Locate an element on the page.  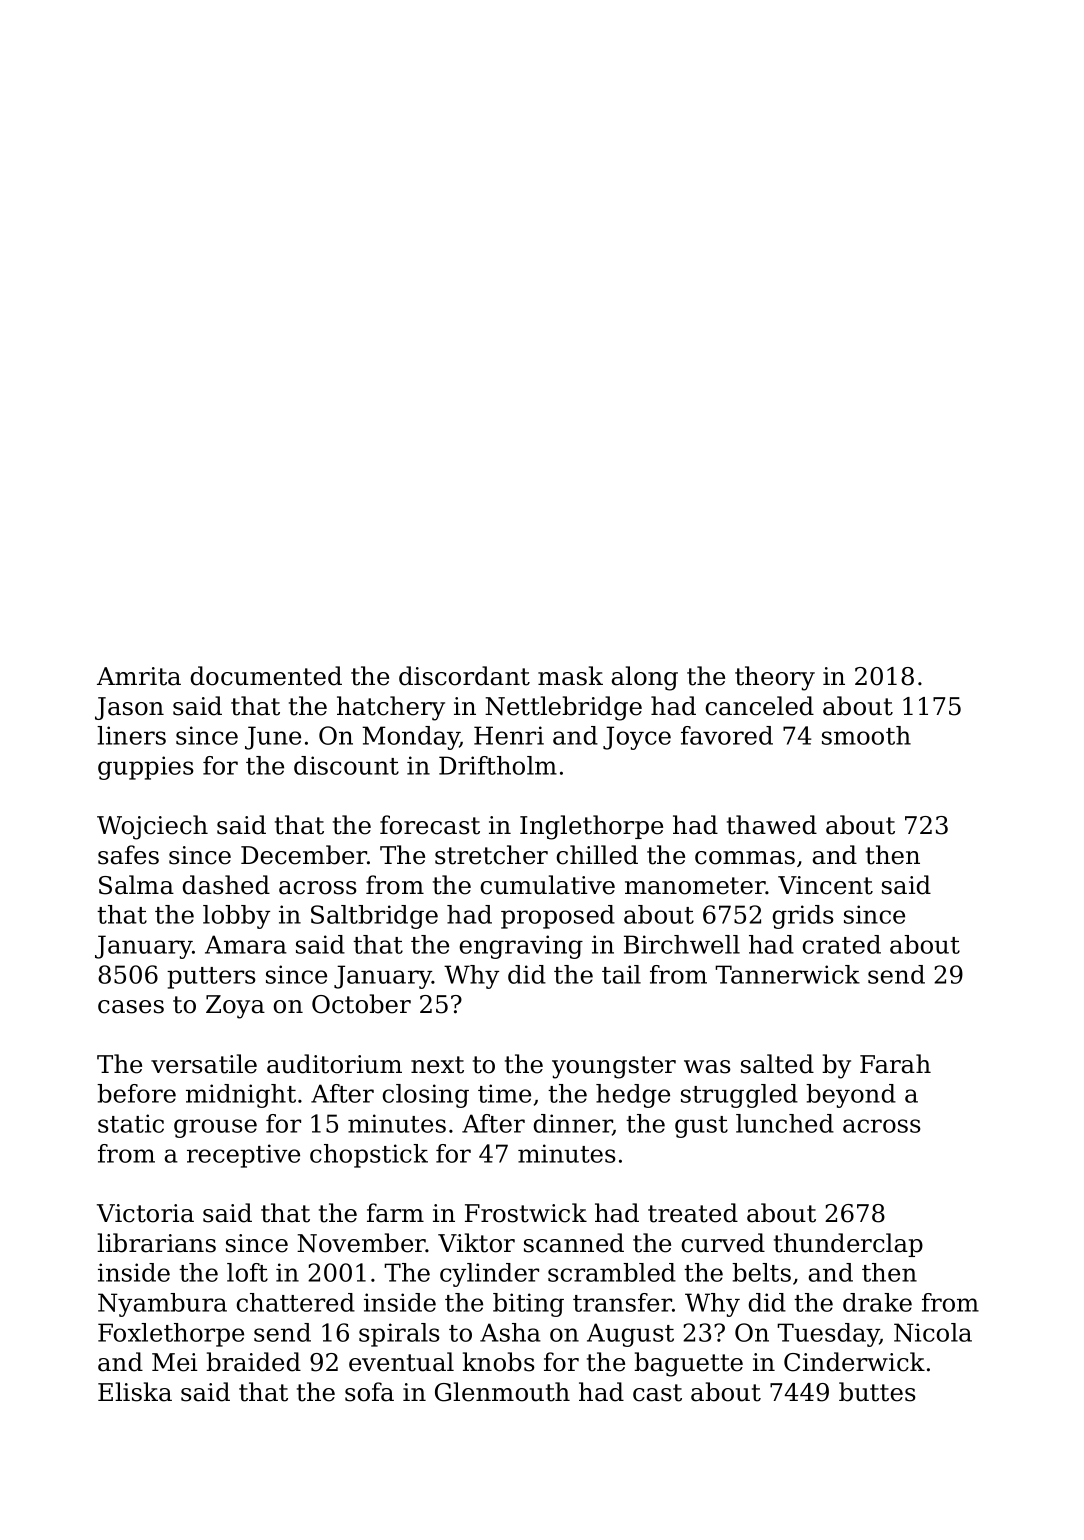
thunderclap is located at coordinates (848, 1245).
